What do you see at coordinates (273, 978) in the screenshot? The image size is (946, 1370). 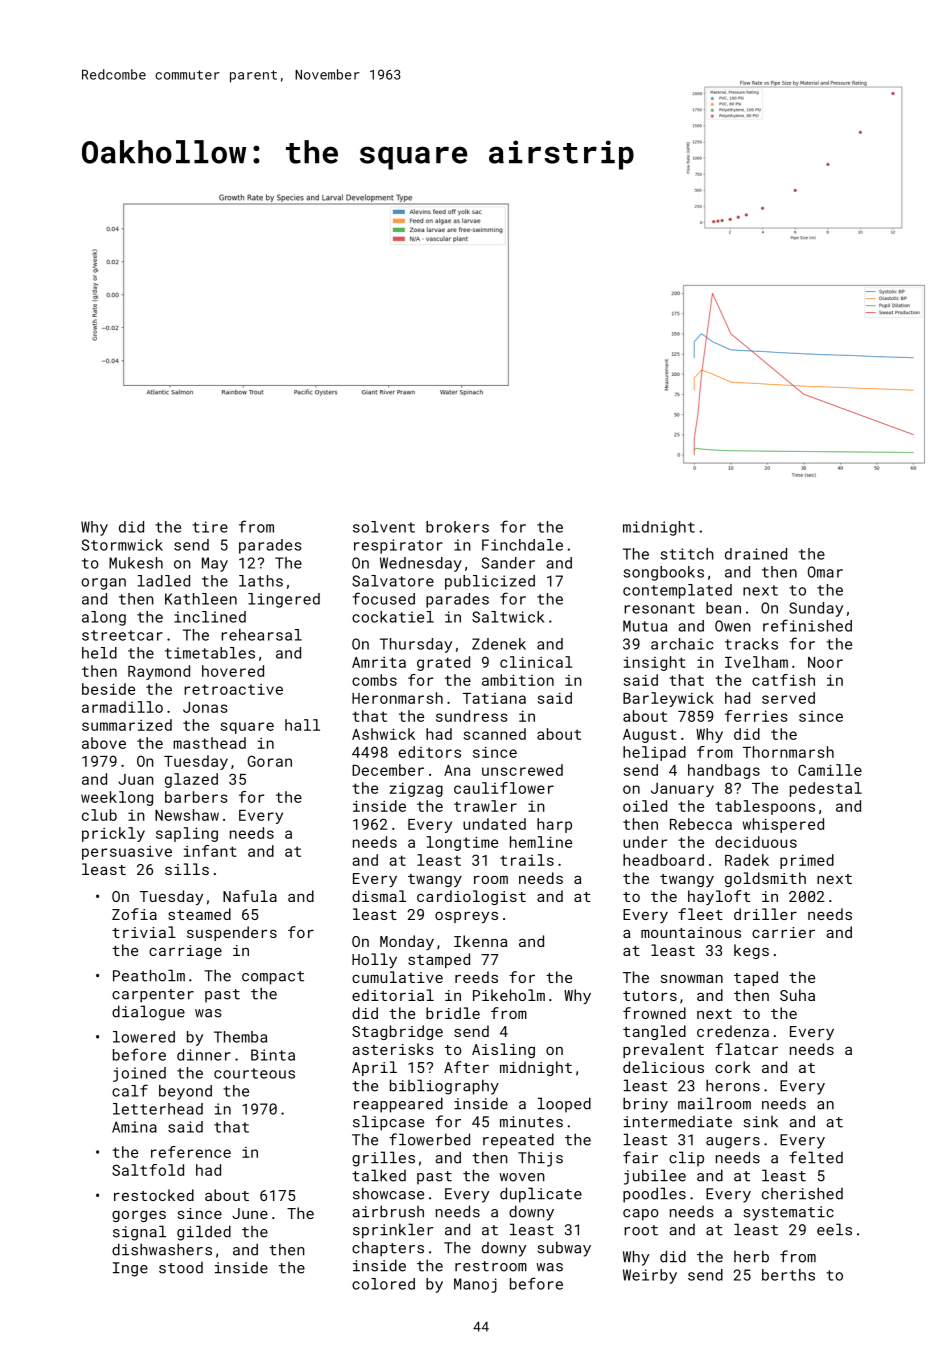 I see `compact` at bounding box center [273, 978].
